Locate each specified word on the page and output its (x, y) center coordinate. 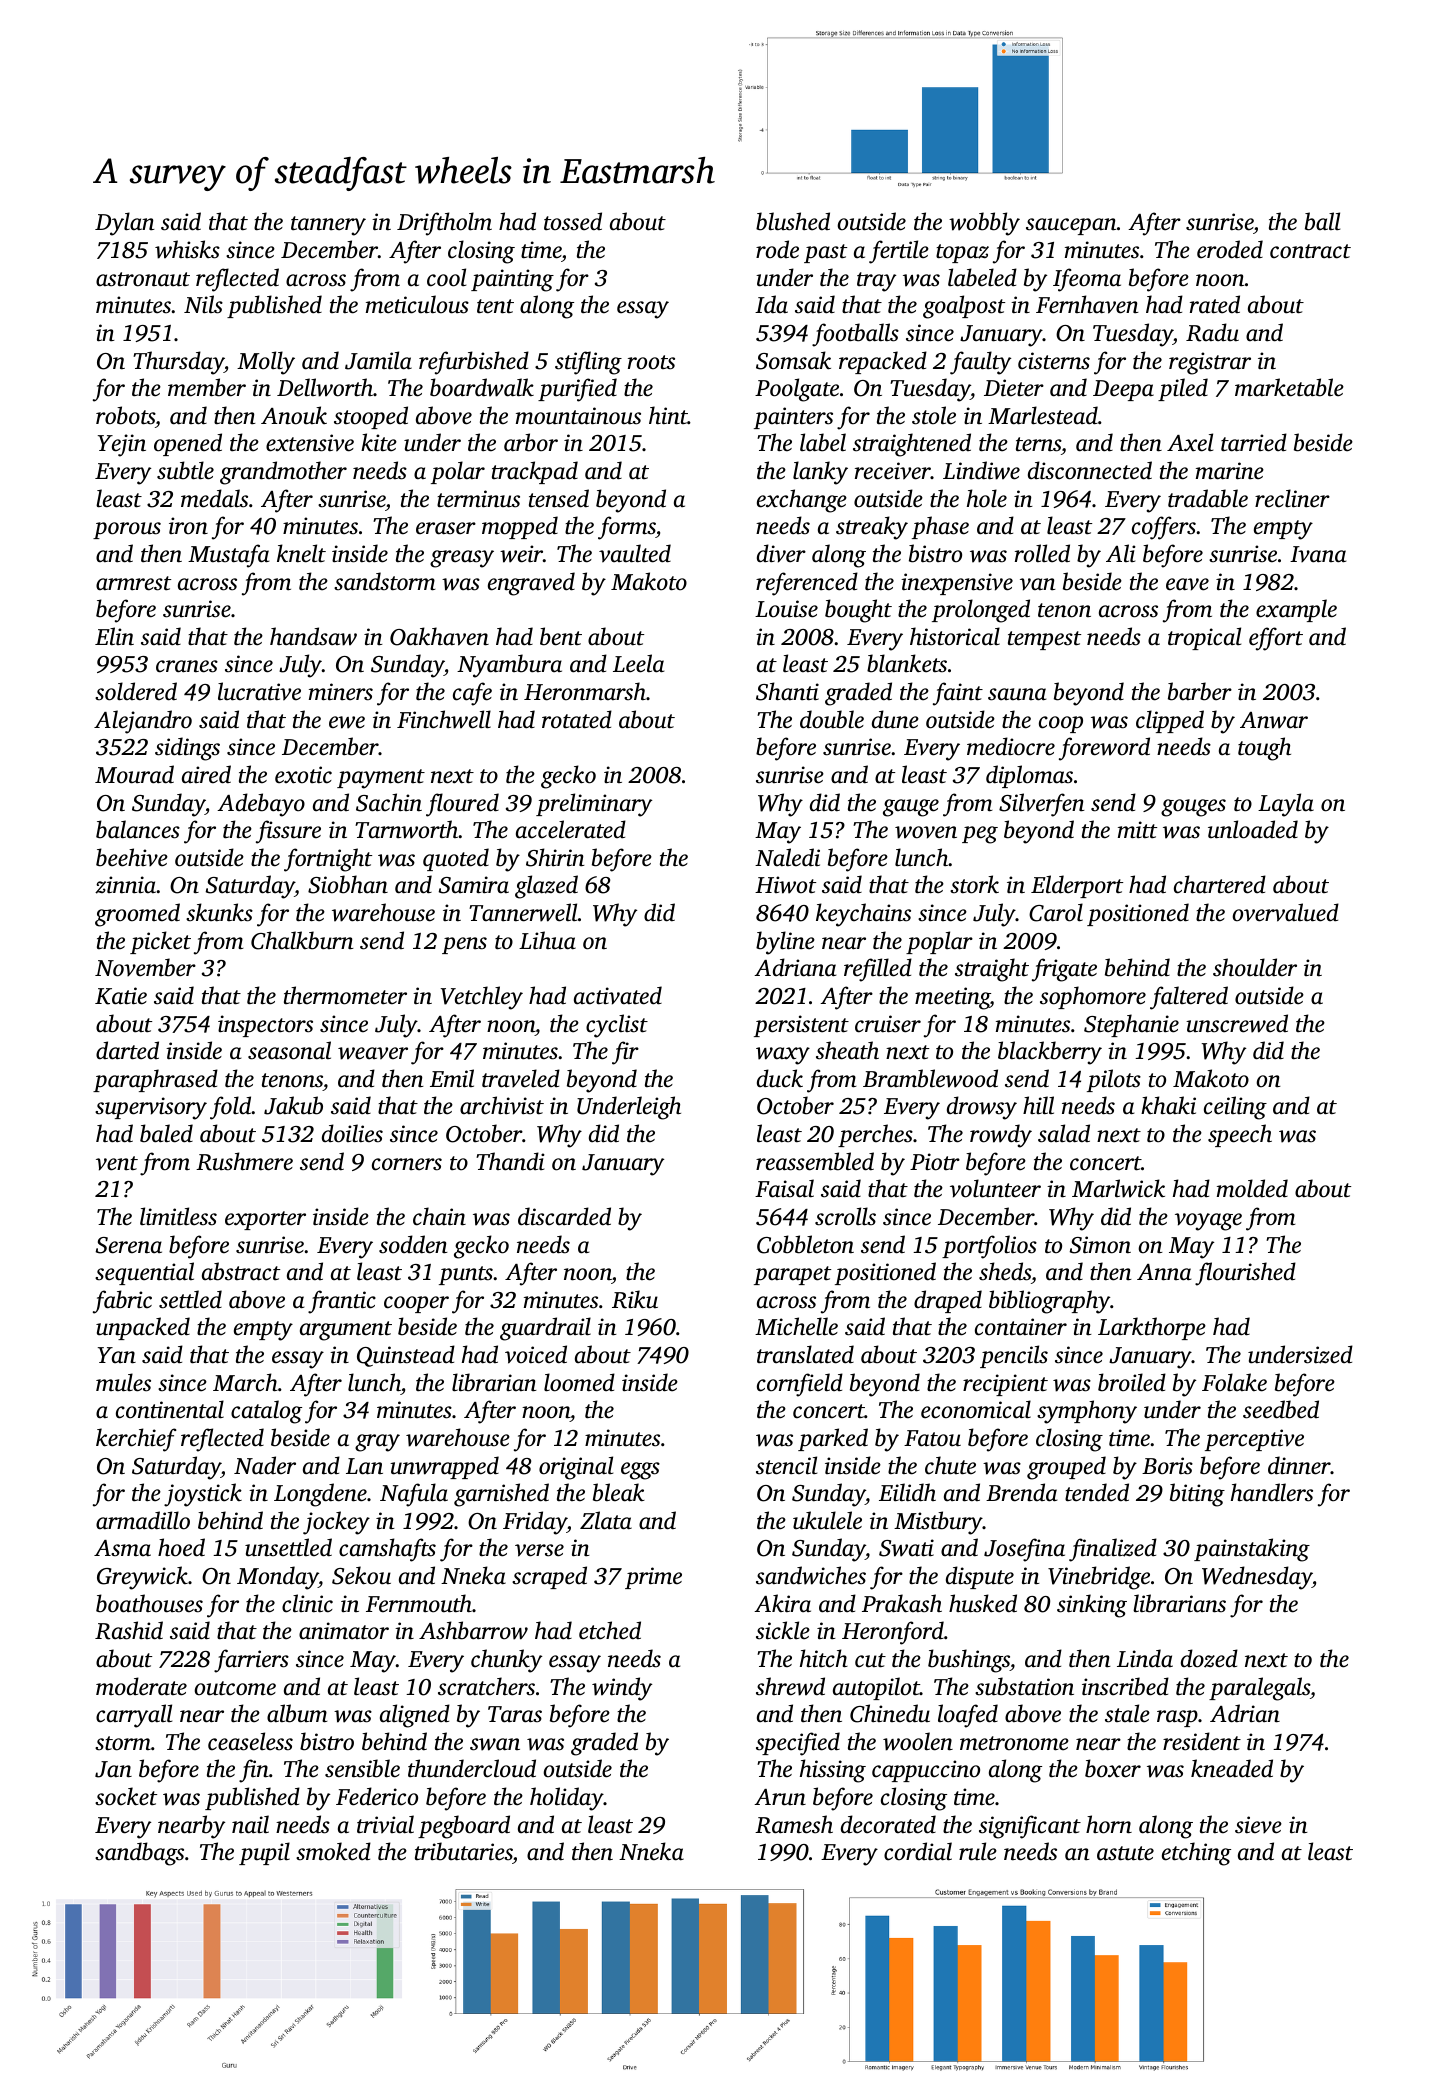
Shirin (555, 857)
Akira (782, 1603)
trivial (385, 1824)
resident (1202, 1741)
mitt (1137, 830)
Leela (638, 663)
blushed (793, 221)
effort (1276, 639)
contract (1310, 251)
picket (160, 942)
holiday (567, 1799)
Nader (265, 1465)
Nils (203, 304)
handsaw (313, 636)
